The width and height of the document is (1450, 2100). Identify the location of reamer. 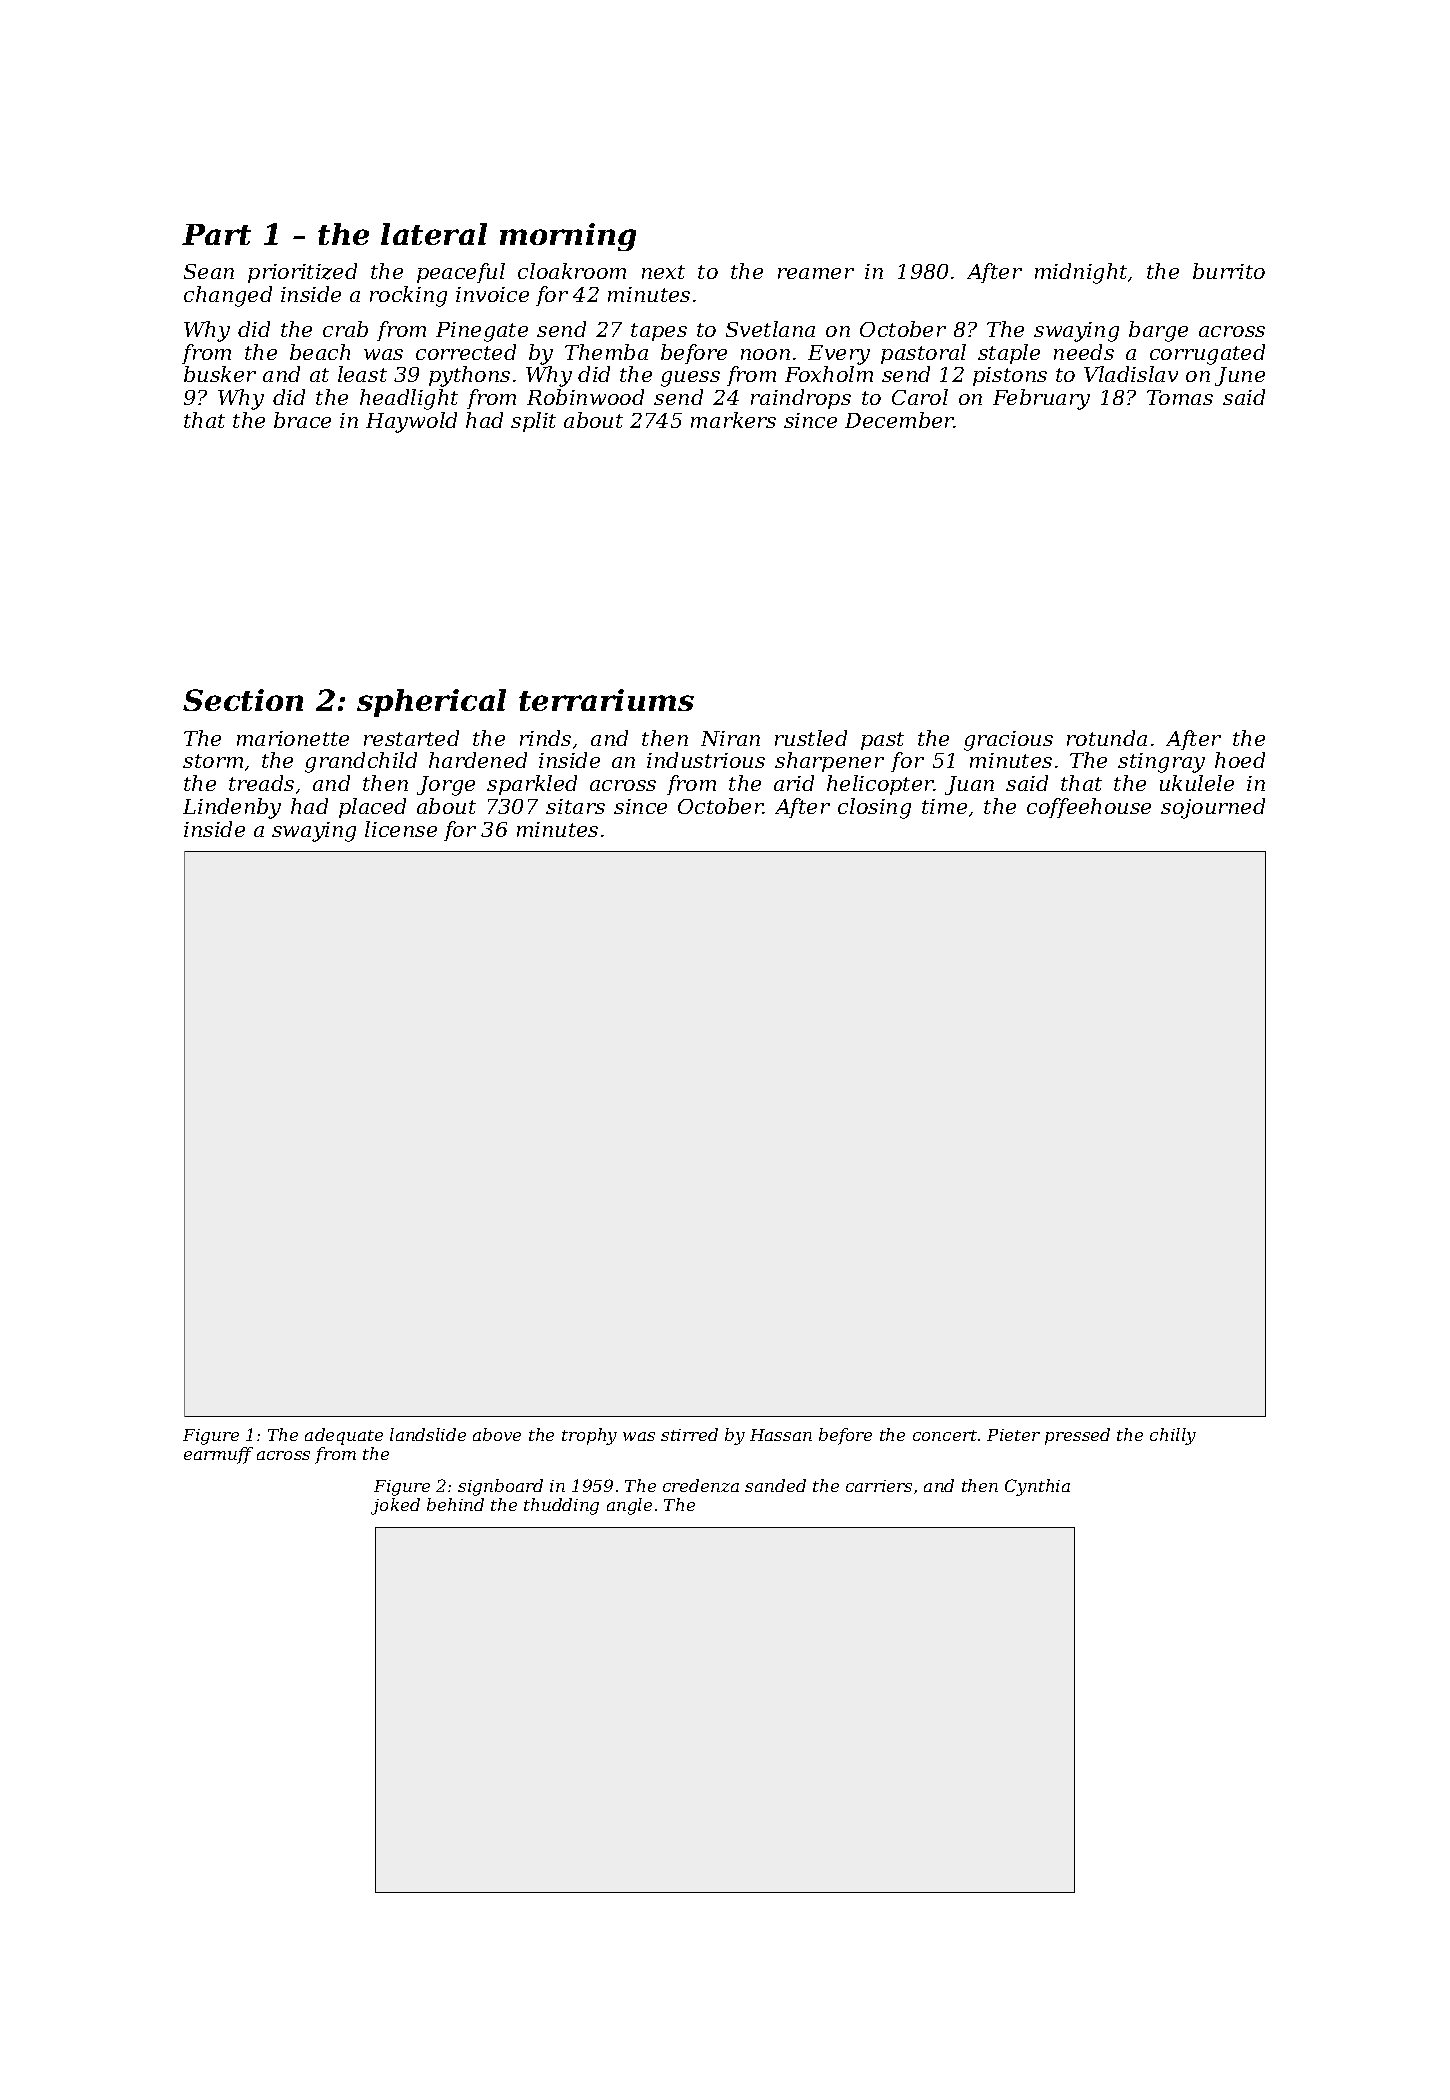
(816, 273).
